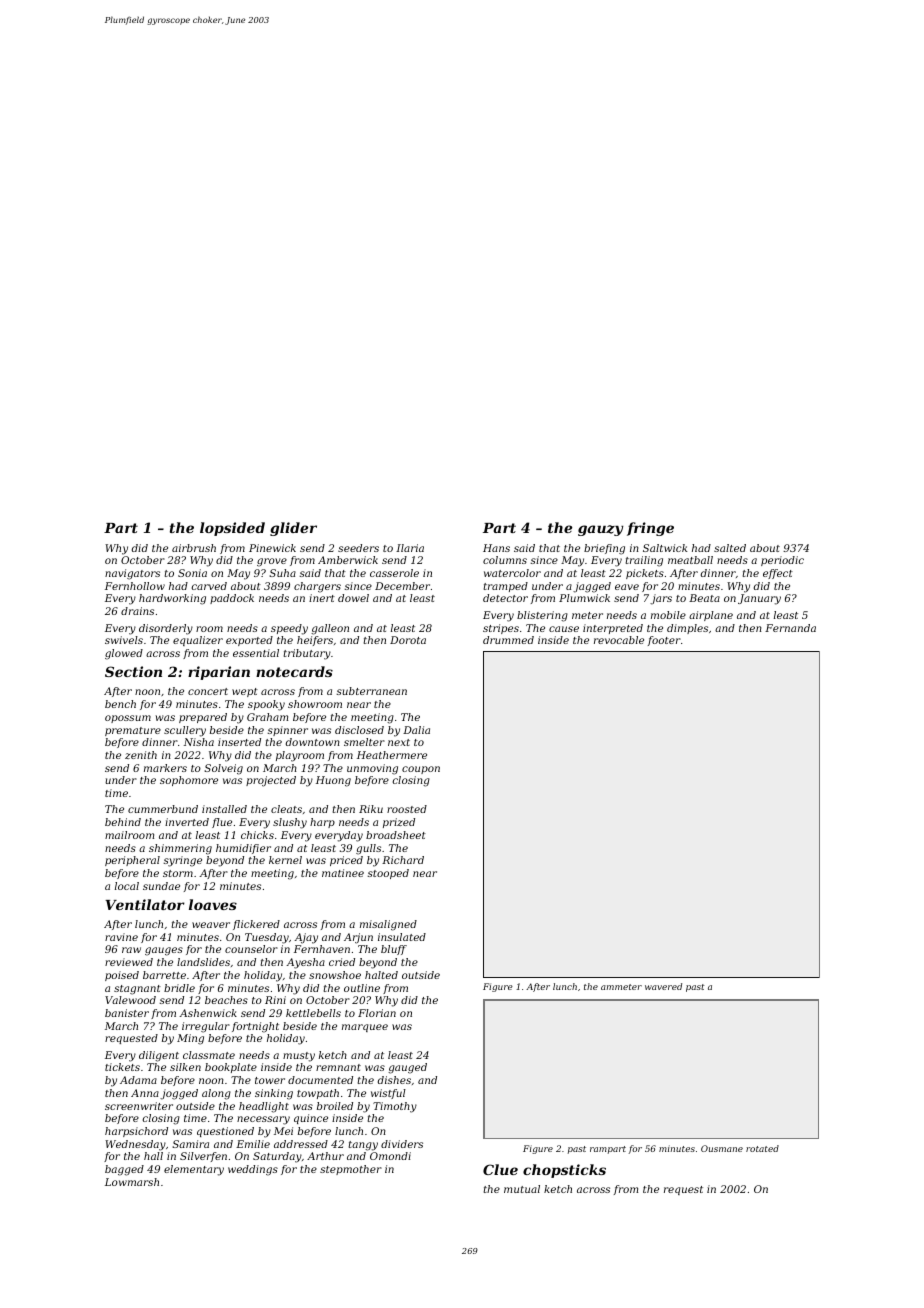 This document has height=1308, width=924. What do you see at coordinates (390, 1156) in the document?
I see `Omondi` at bounding box center [390, 1156].
